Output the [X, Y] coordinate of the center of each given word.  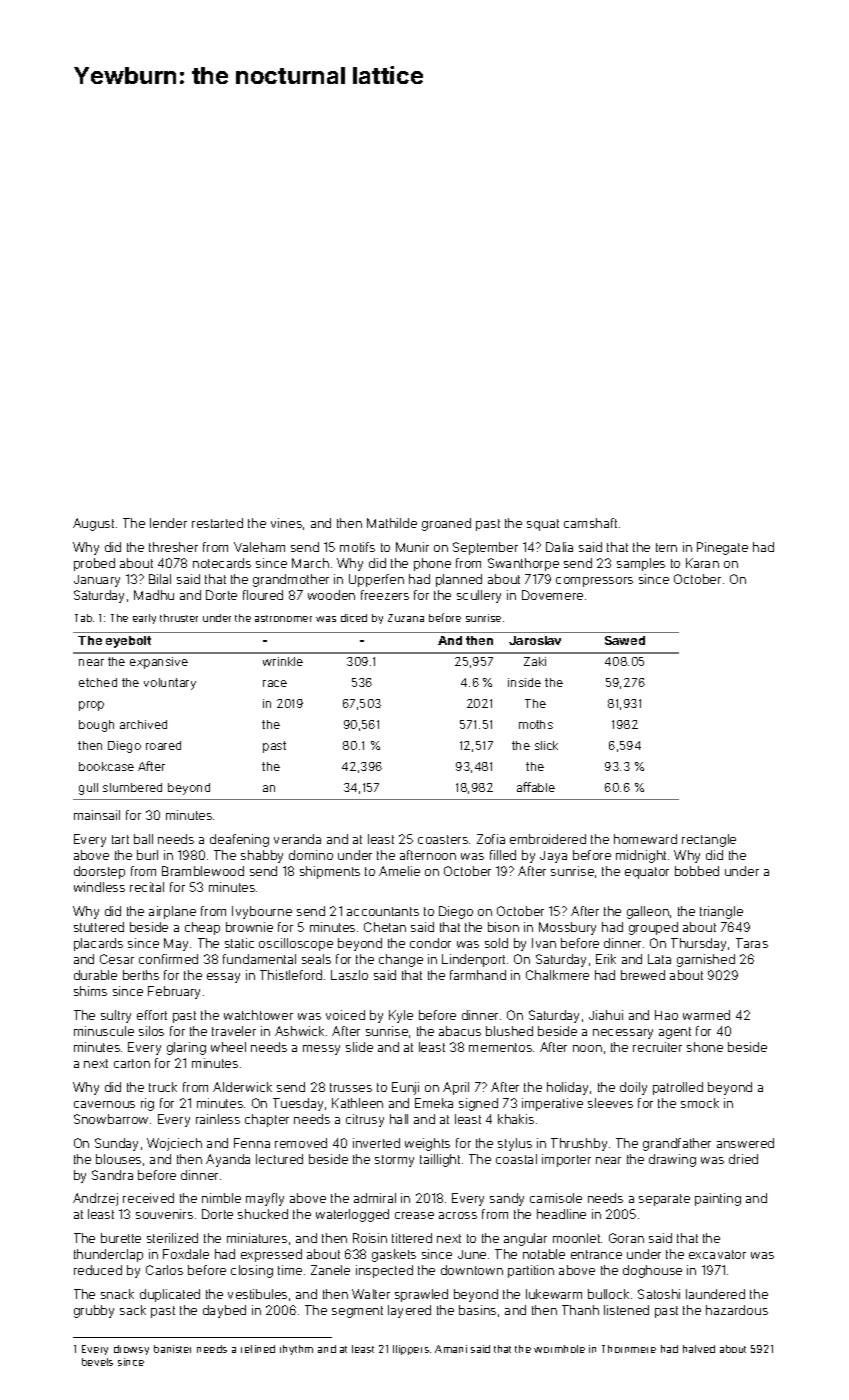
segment [357, 1312]
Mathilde [392, 523]
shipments [330, 872]
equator [647, 873]
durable [95, 975]
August [93, 524]
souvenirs [164, 1214]
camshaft [590, 523]
